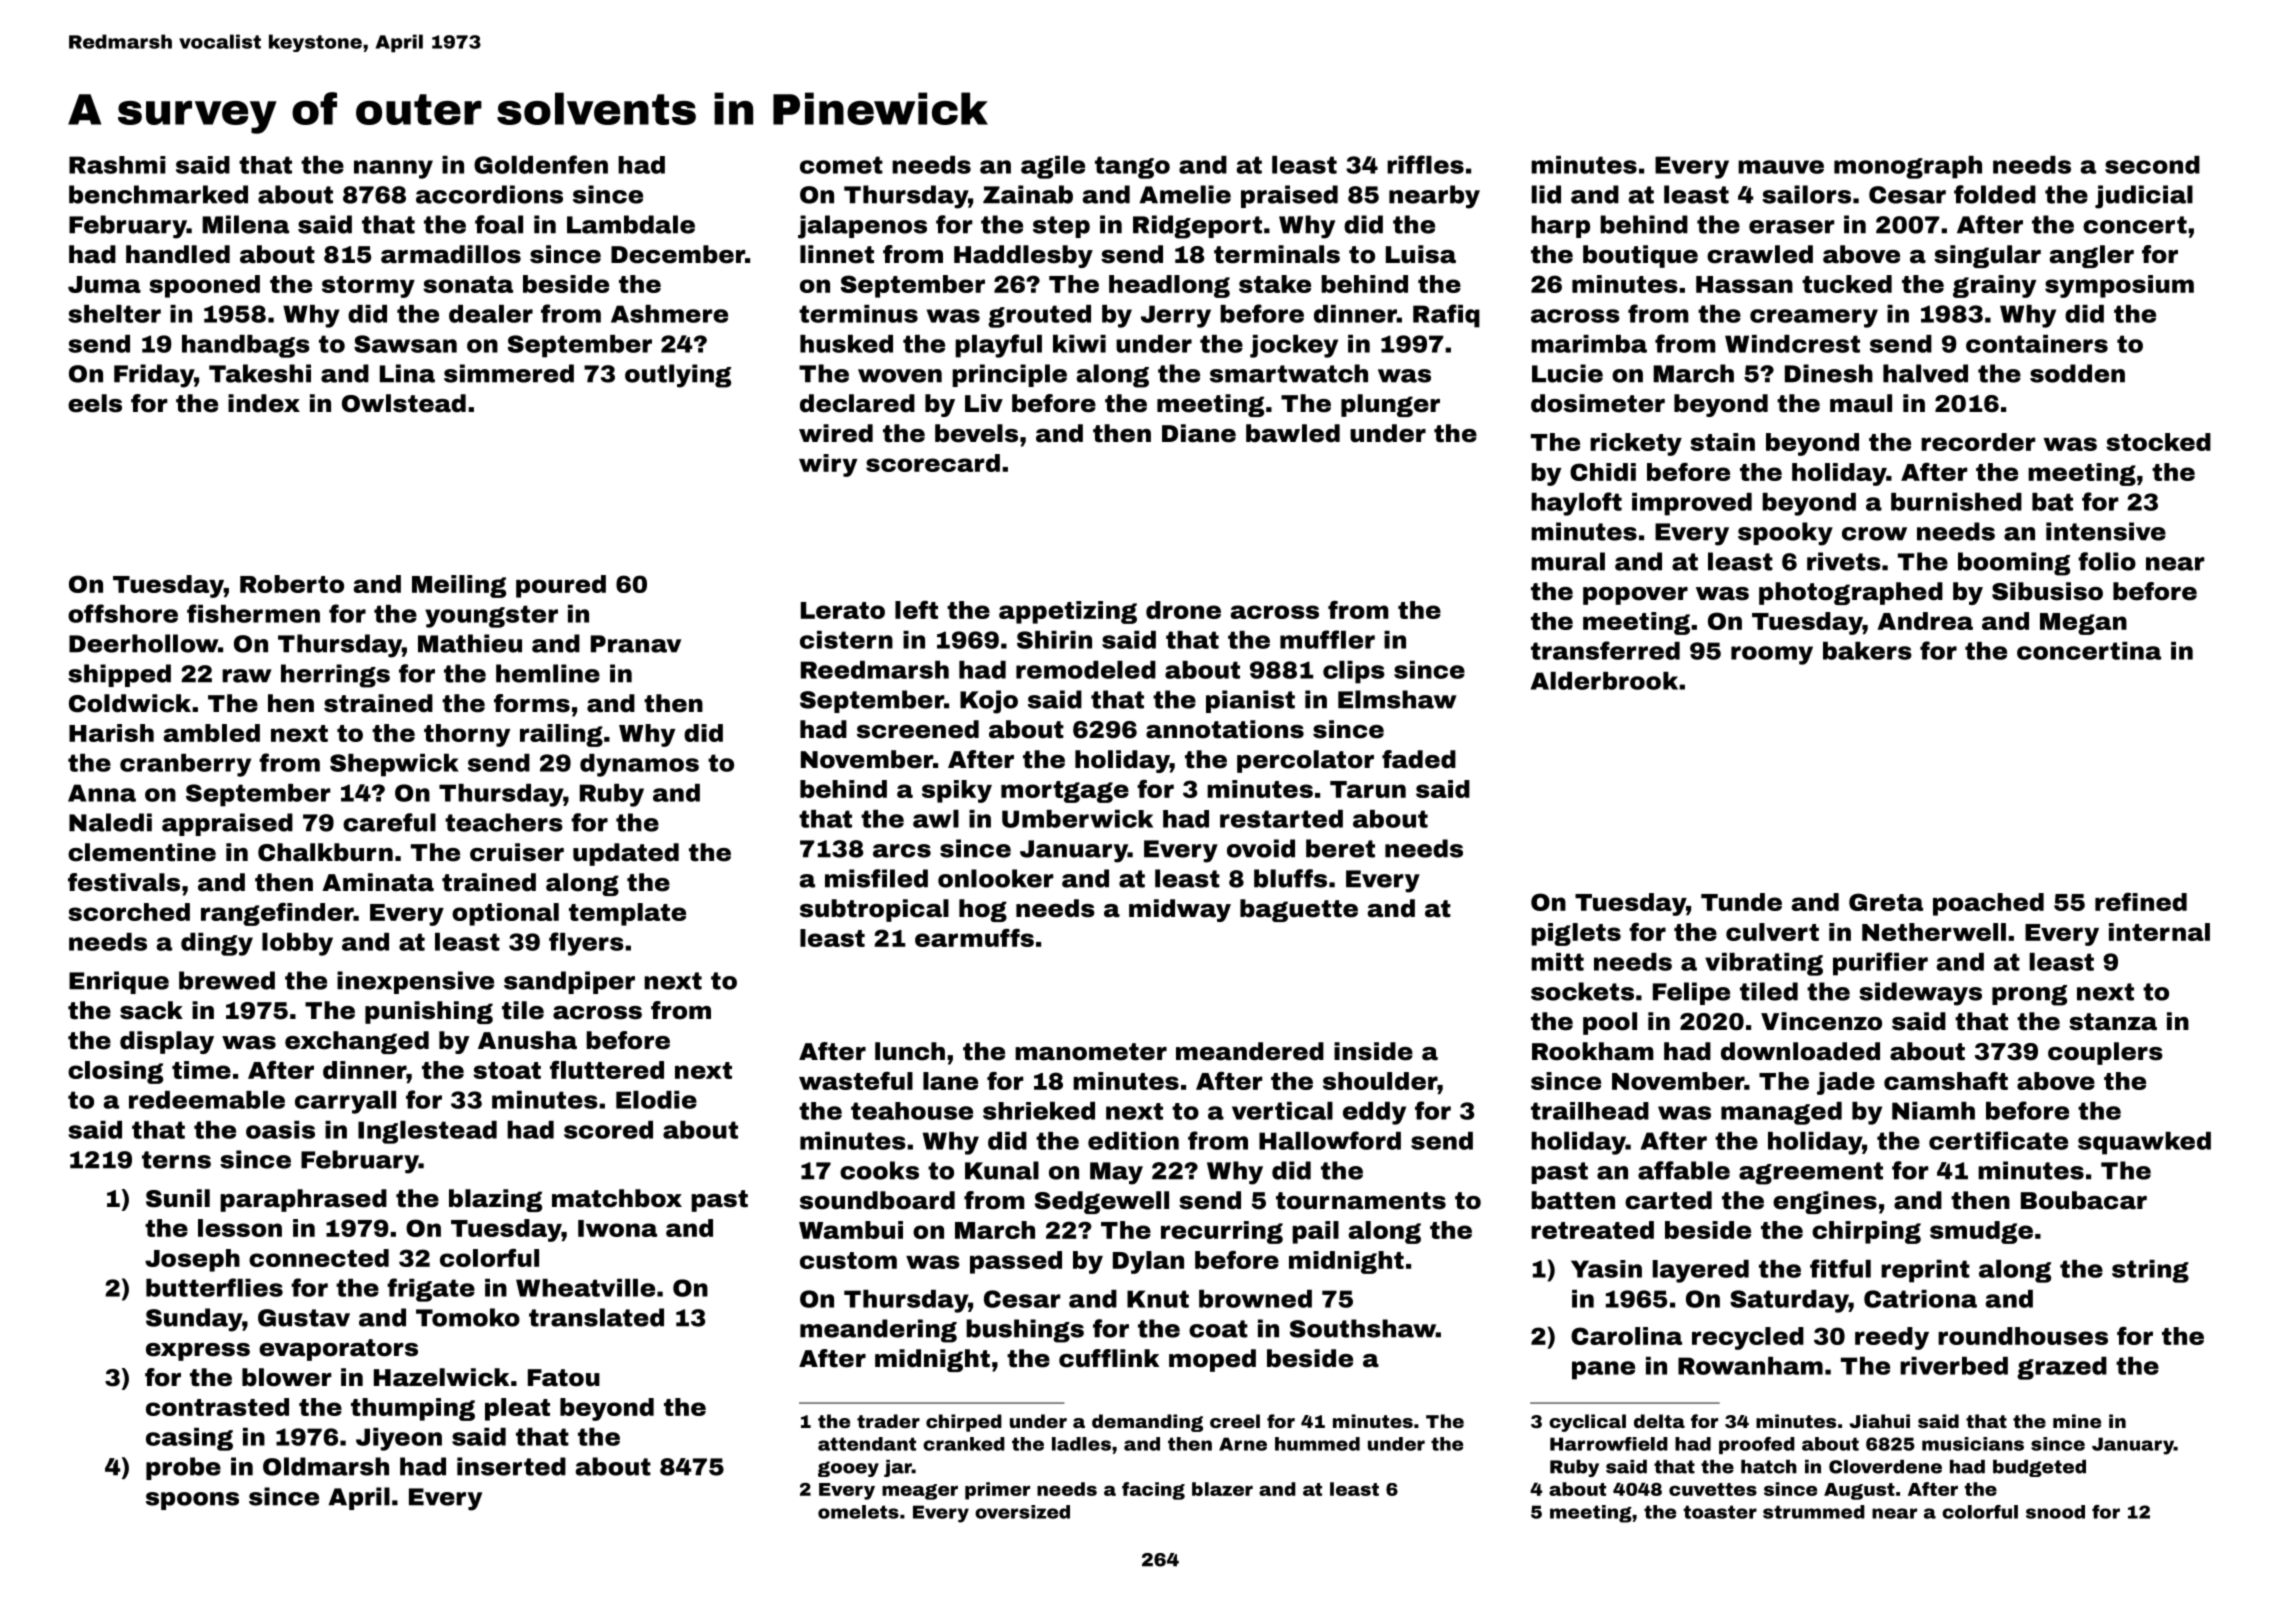 This screenshot has width=2282, height=1614. Describe the element at coordinates (192, 1501) in the screenshot. I see `spoons` at that location.
